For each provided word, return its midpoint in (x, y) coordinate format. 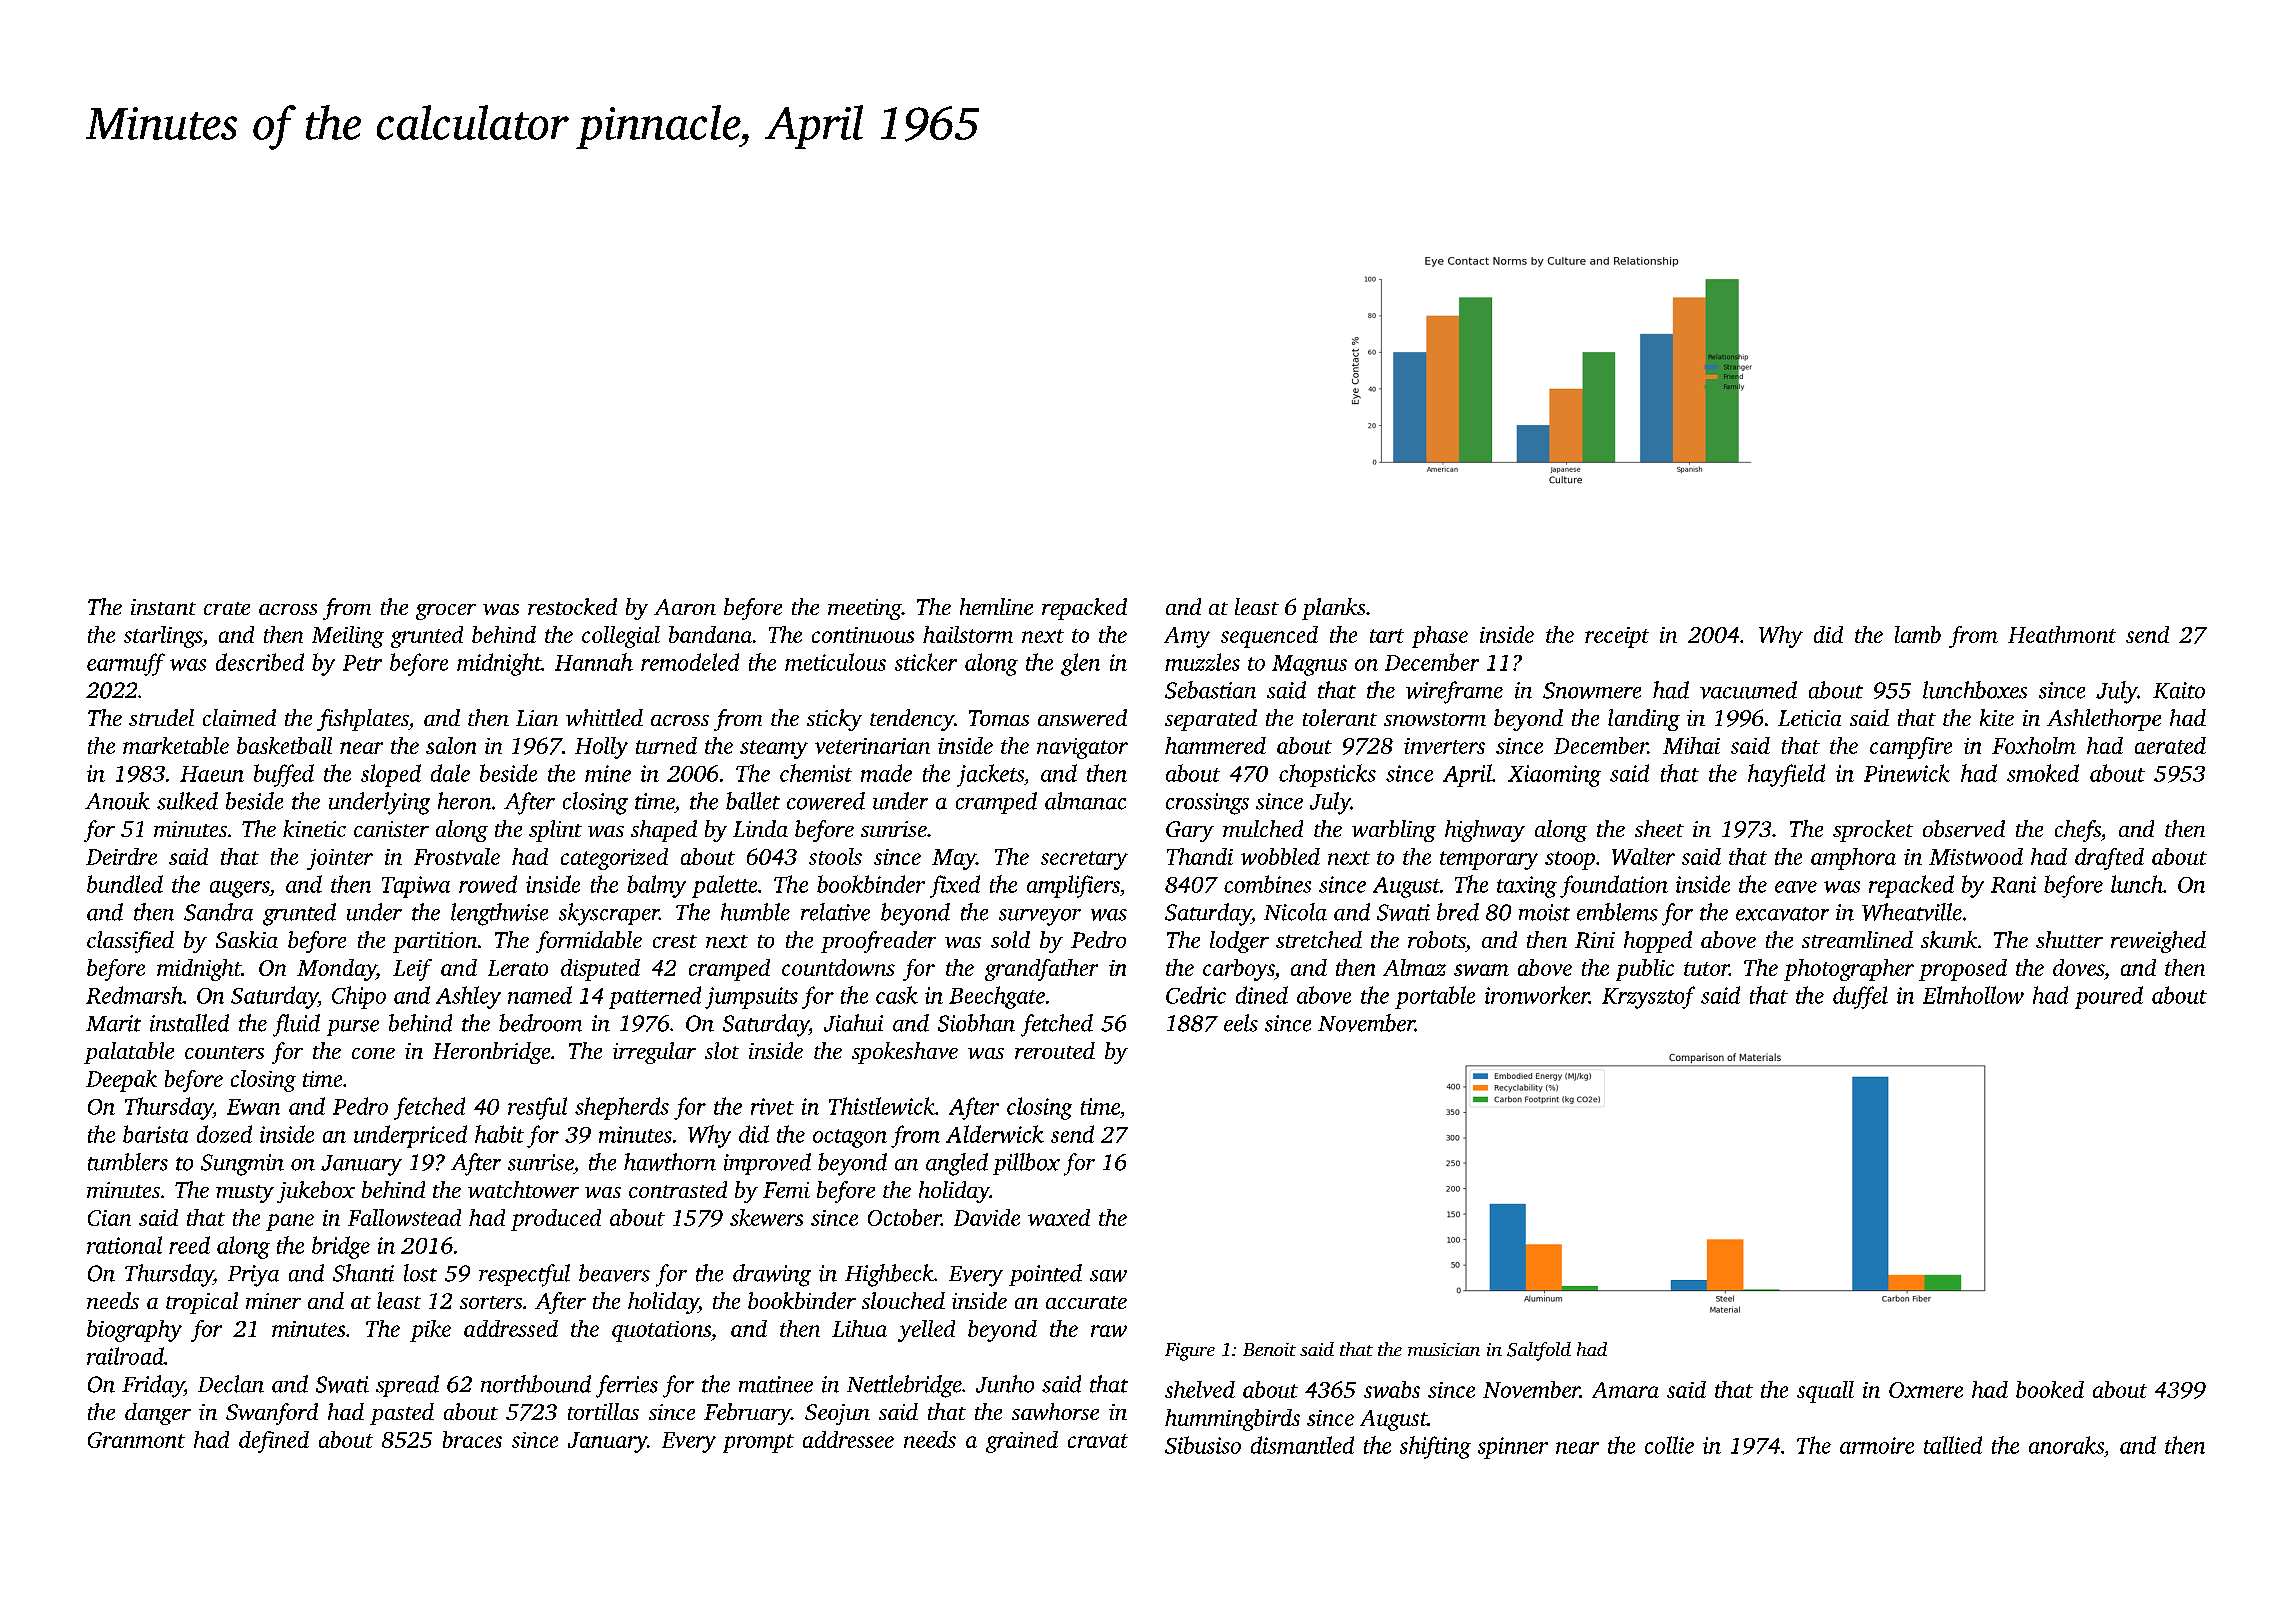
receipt (1617, 637)
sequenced (1269, 637)
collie (1669, 1445)
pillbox (1026, 1164)
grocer (446, 612)
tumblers (128, 1162)
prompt (758, 1443)
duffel (1860, 997)
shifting (1435, 1447)
